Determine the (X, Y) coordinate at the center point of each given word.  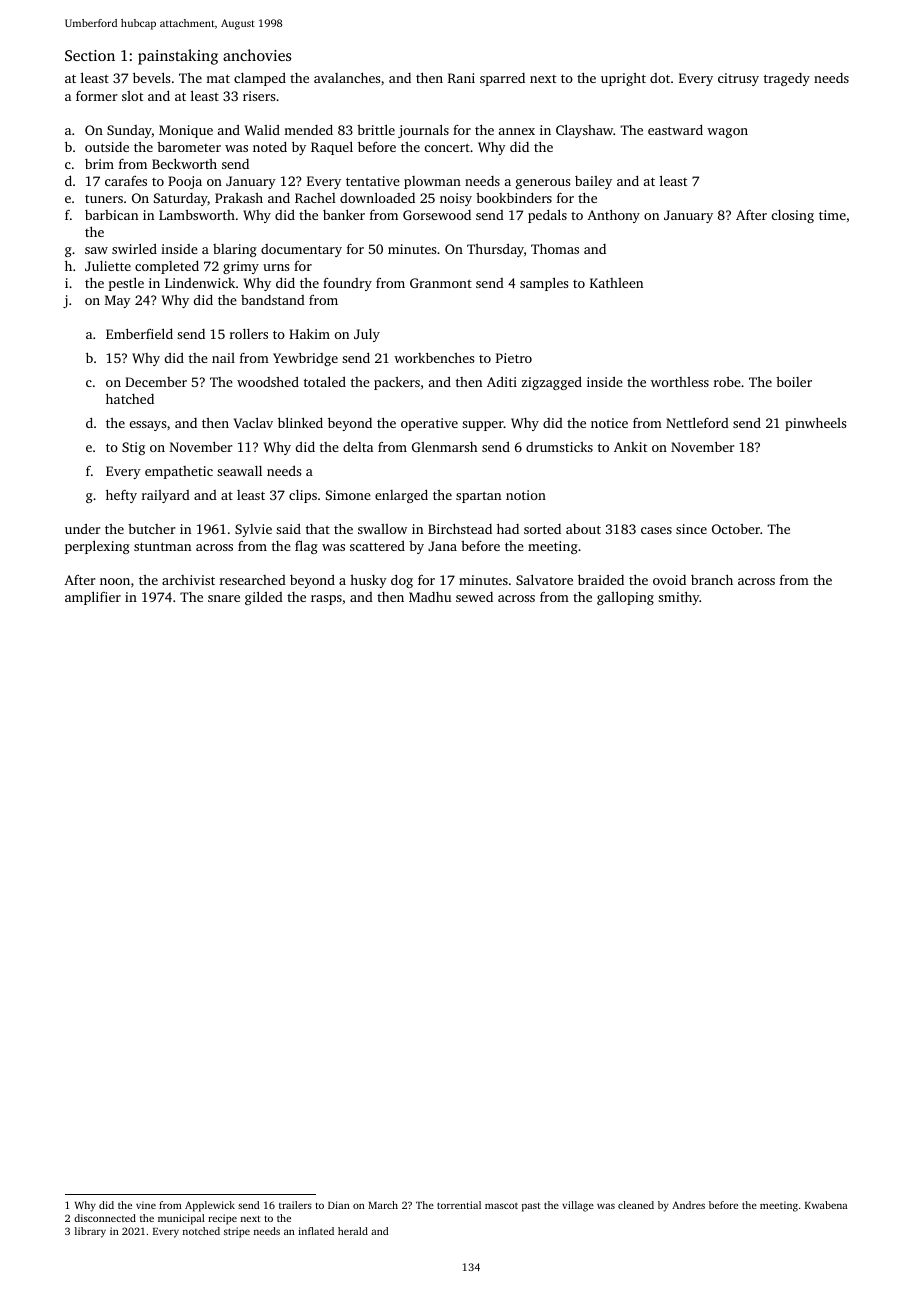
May (118, 301)
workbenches (434, 357)
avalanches (347, 77)
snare (224, 598)
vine (146, 1205)
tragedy (787, 79)
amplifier (93, 598)
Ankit (630, 447)
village (578, 1206)
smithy (679, 598)
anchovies (257, 55)
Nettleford (697, 422)
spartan (478, 497)
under (82, 529)
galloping (625, 598)
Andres (688, 1205)
